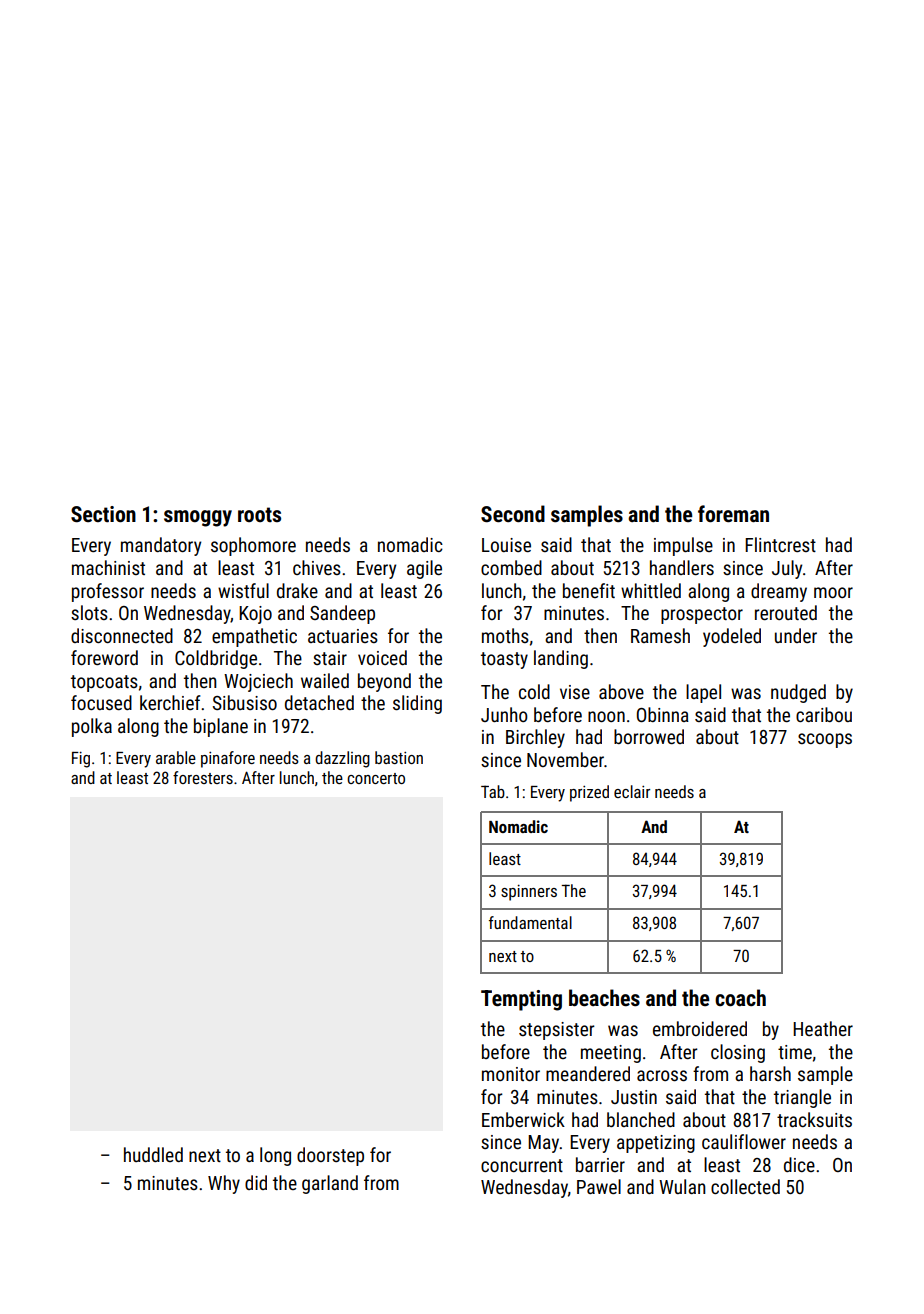 The width and height of the screenshot is (924, 1314). Describe the element at coordinates (599, 1186) in the screenshot. I see `Pawel` at that location.
